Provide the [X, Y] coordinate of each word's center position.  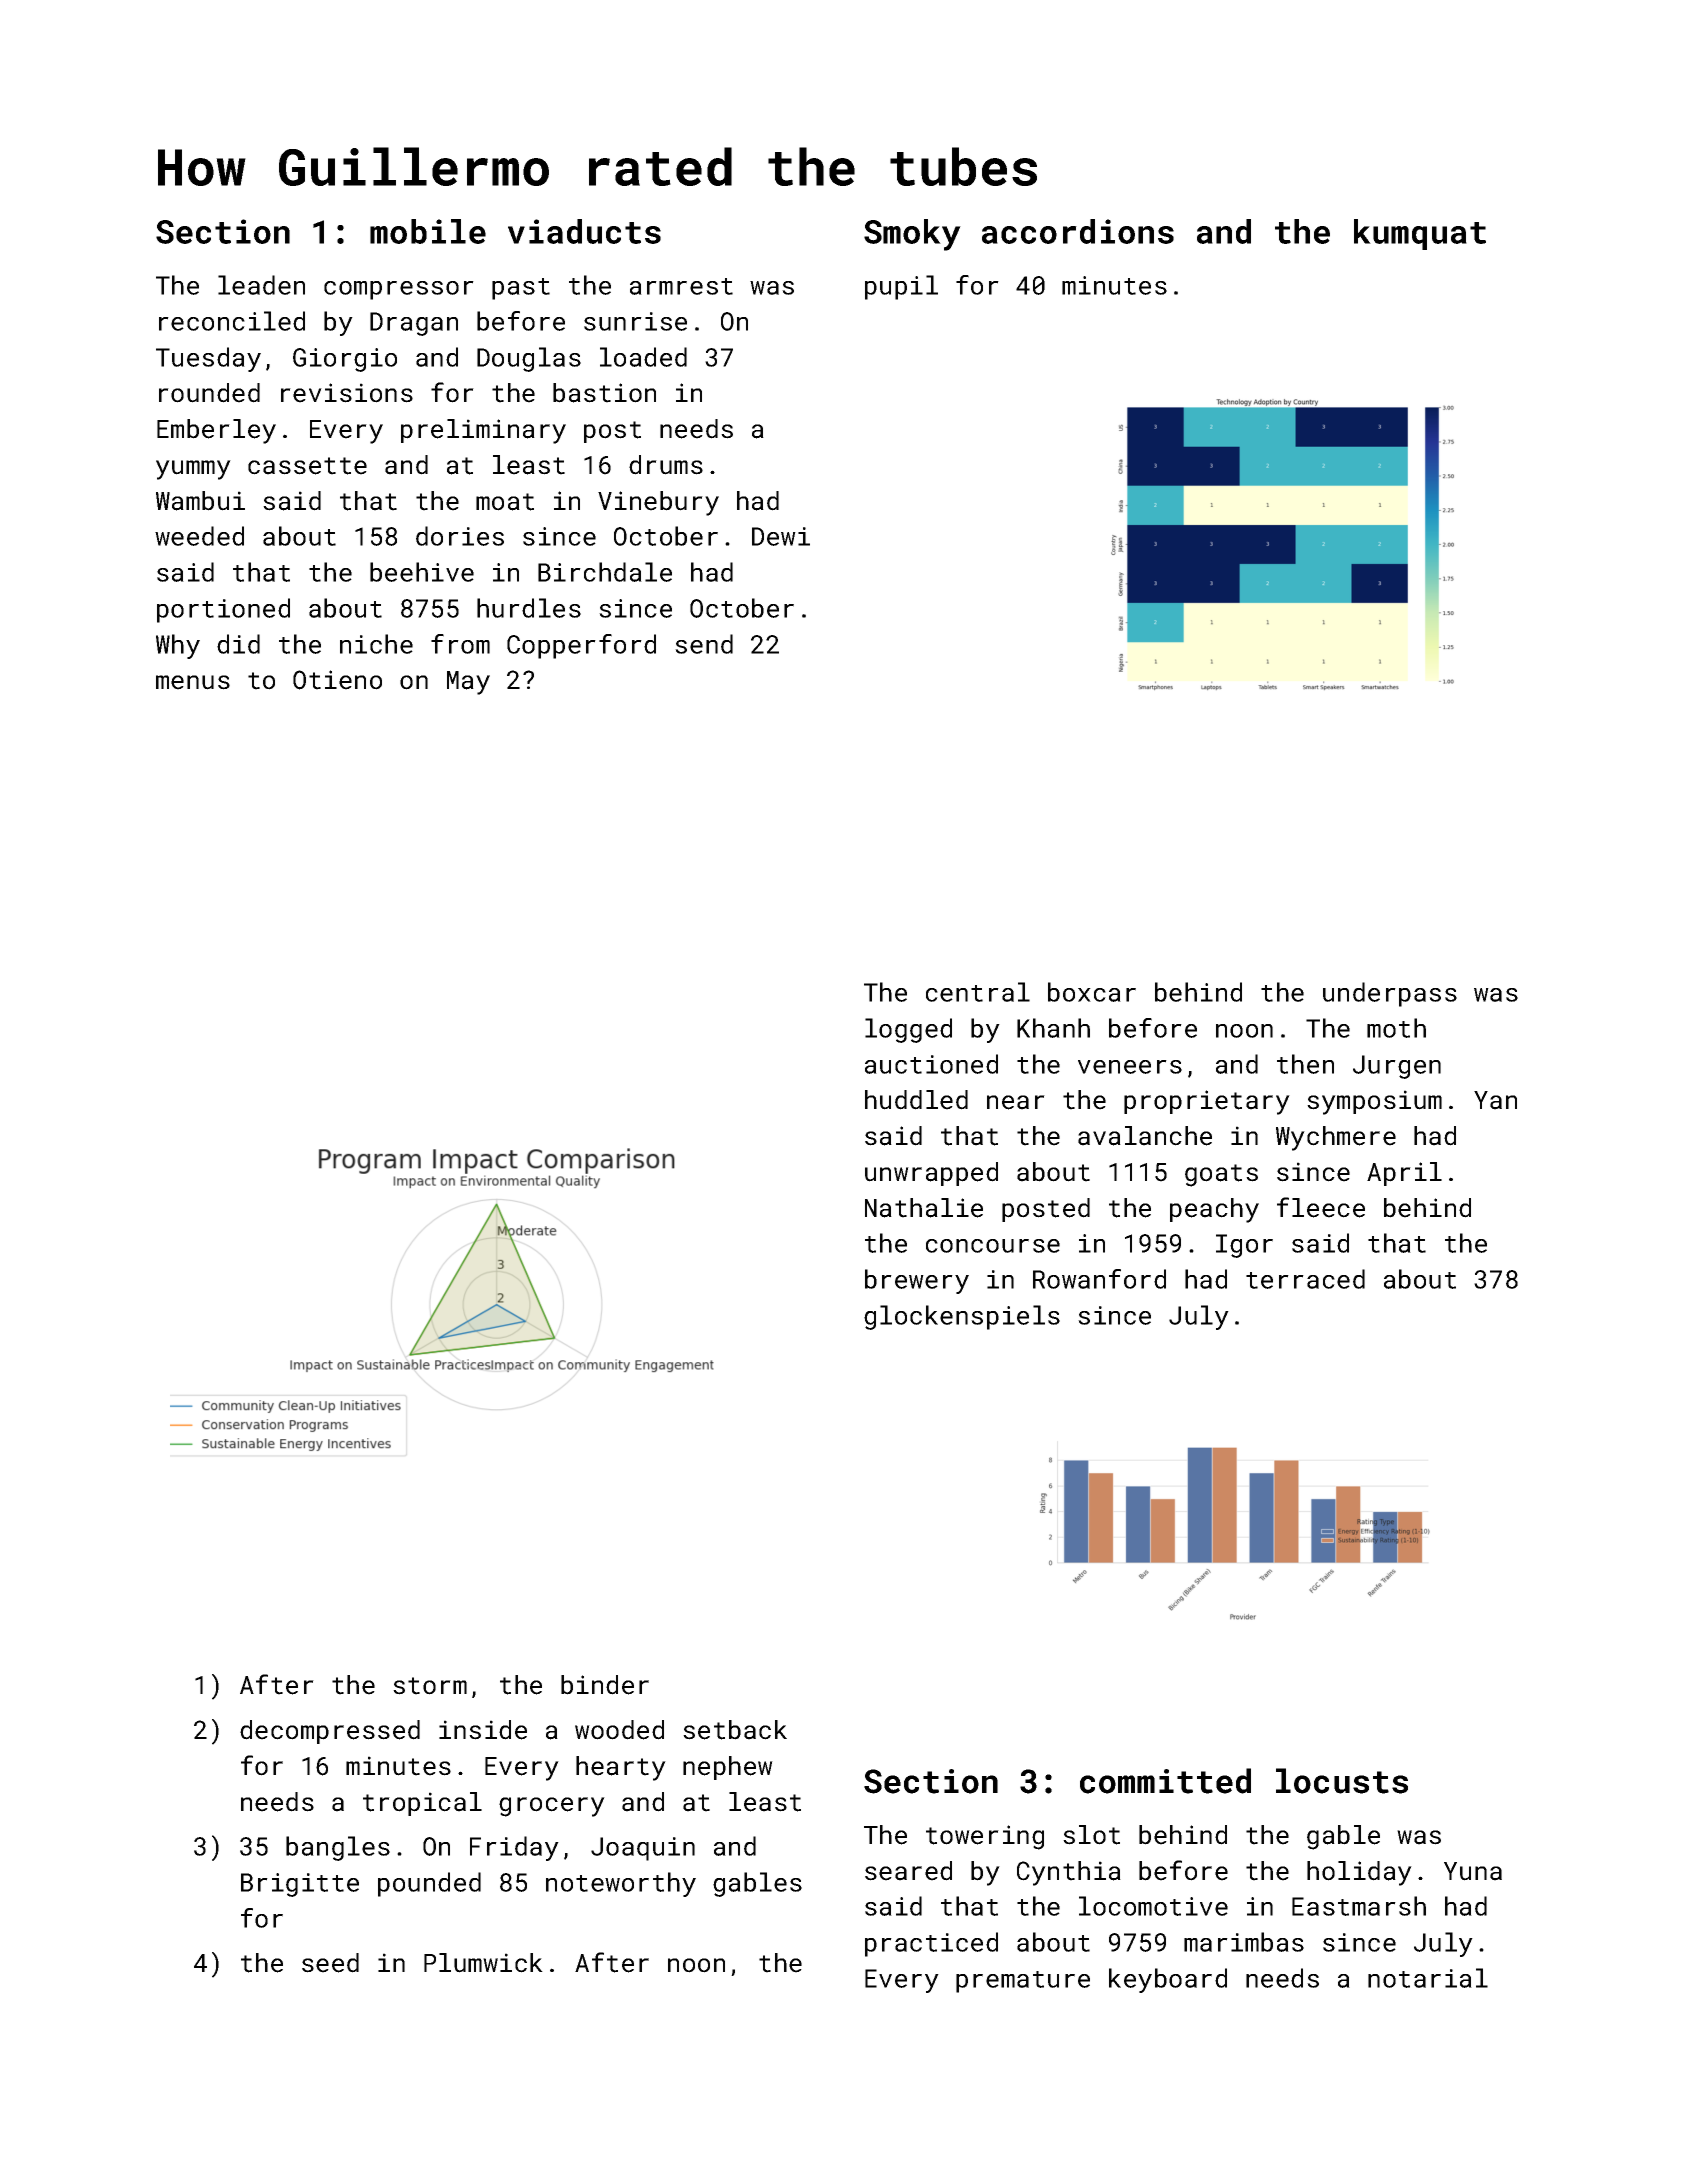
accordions [1078, 231]
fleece [1321, 1207]
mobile [428, 231]
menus [193, 682]
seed [330, 1963]
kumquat [1420, 234]
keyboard [1168, 1980]
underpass [1390, 994]
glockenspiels [962, 1317]
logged [908, 1030]
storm [430, 1686]
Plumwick [483, 1963]
